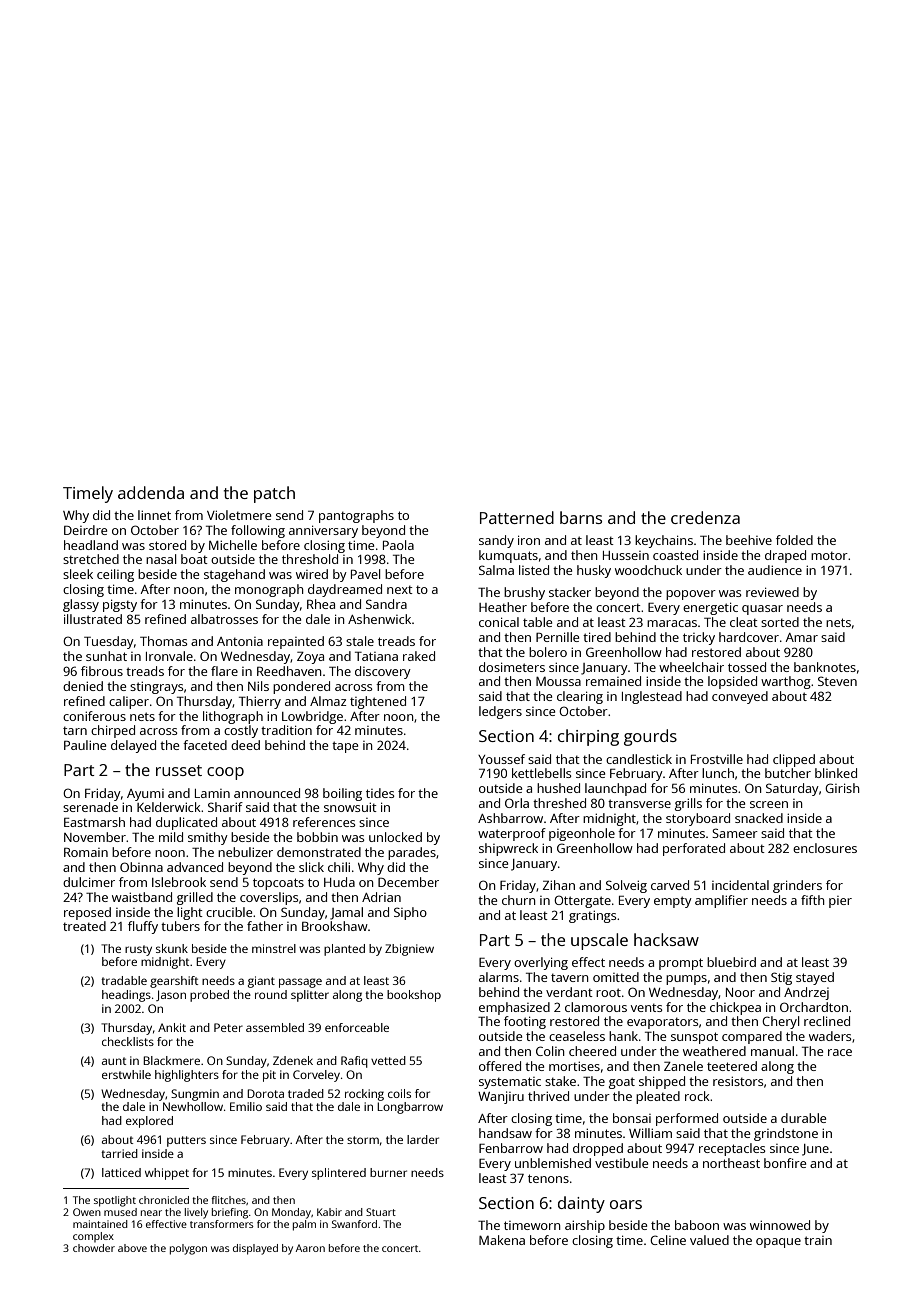 The image size is (924, 1308). I want to click on Sharif, so click(225, 807).
